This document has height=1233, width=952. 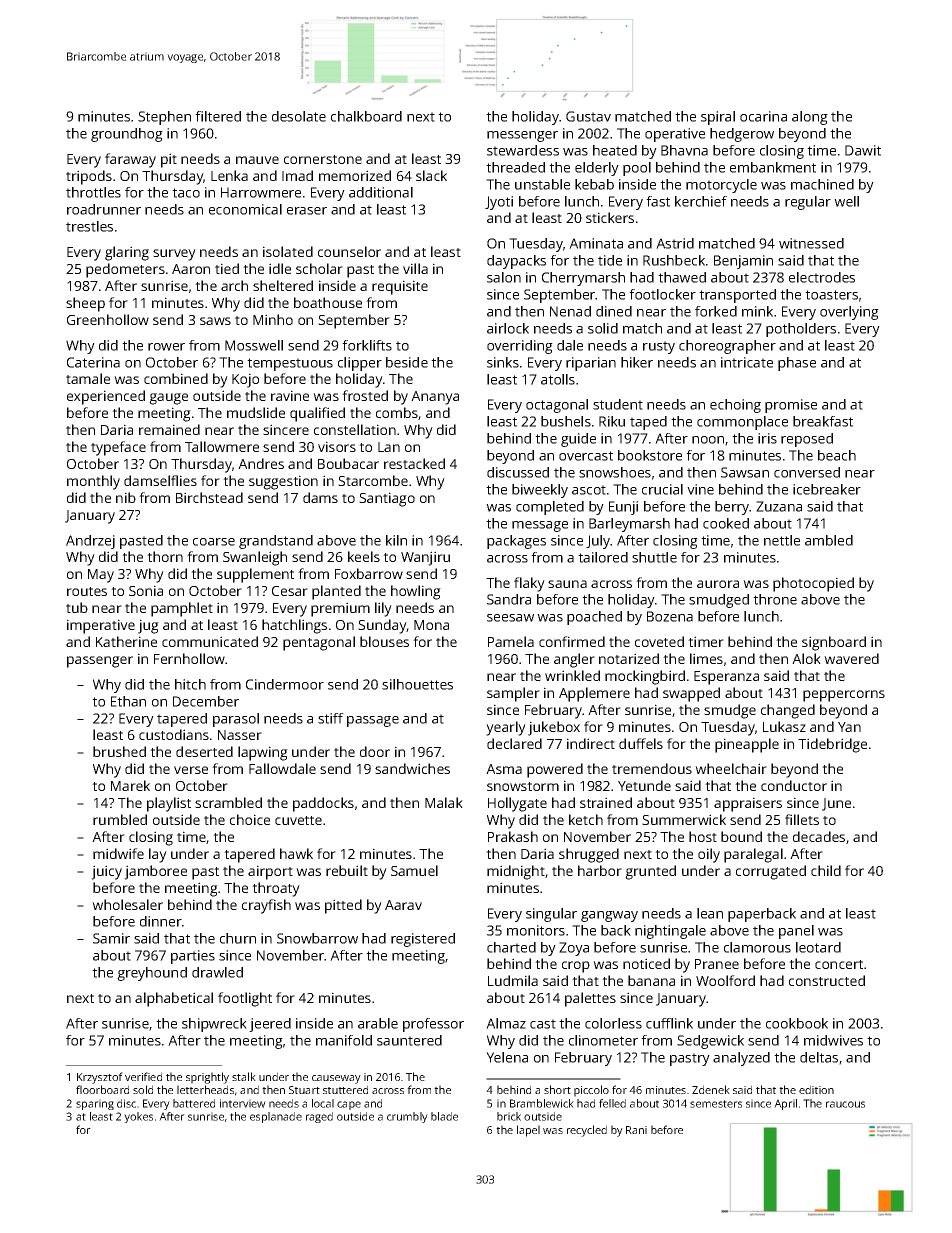 What do you see at coordinates (590, 999) in the document?
I see `palettes` at bounding box center [590, 999].
